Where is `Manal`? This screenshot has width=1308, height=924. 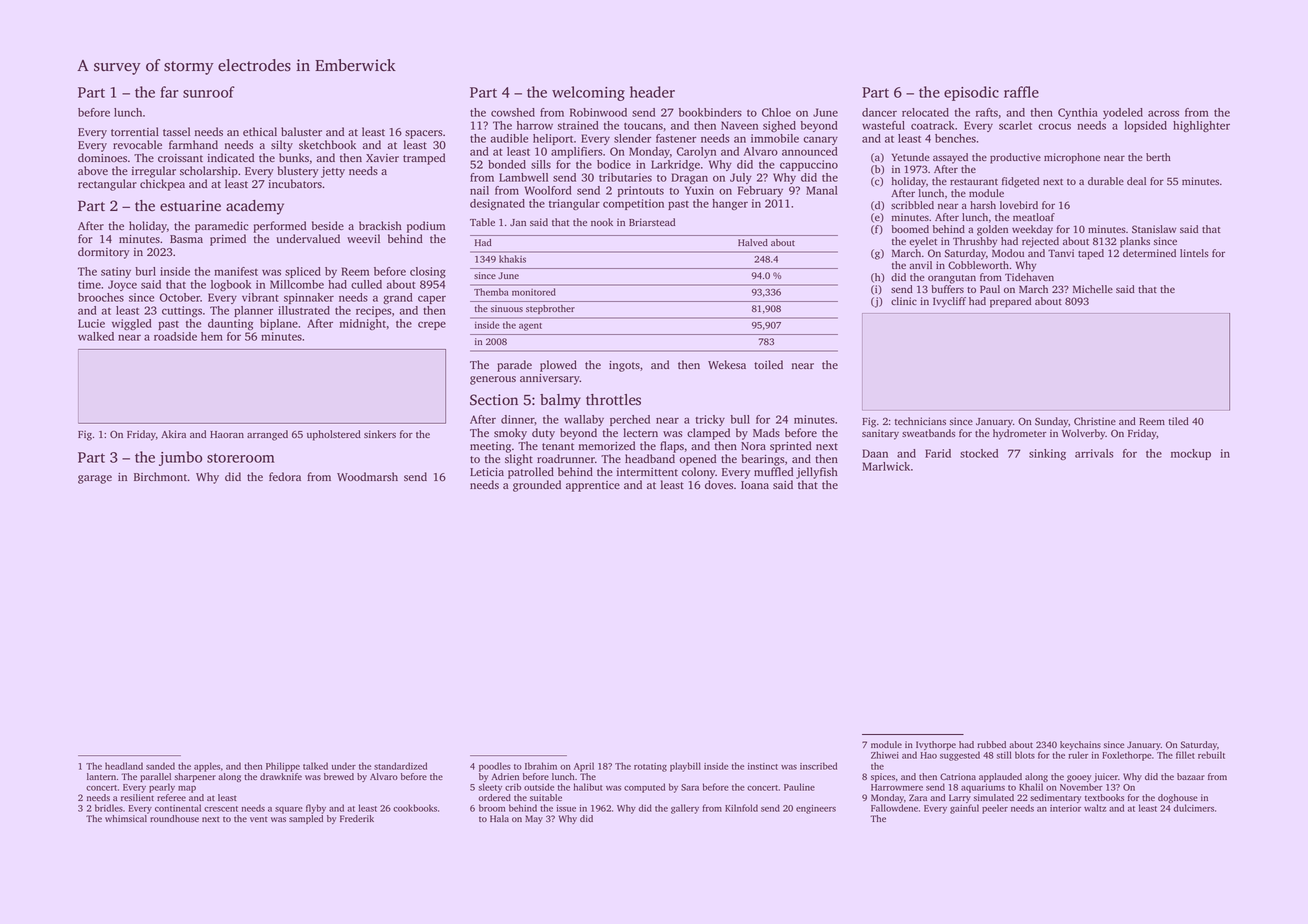 Manal is located at coordinates (822, 190).
